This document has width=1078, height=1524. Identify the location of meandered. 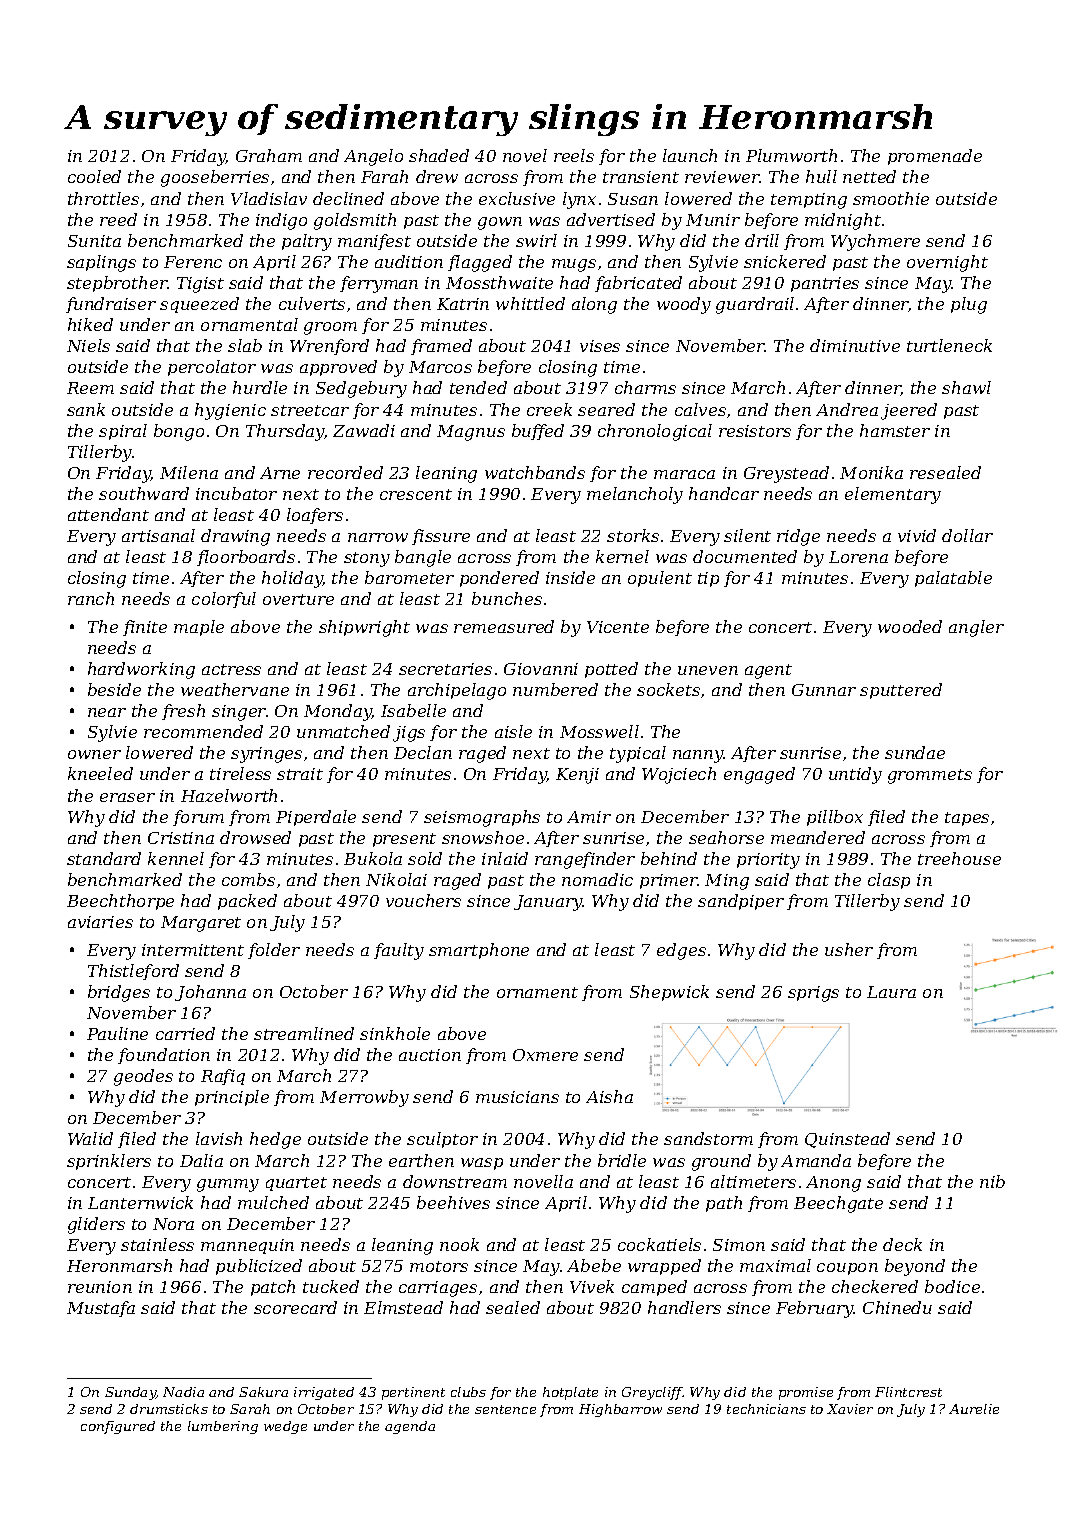
(818, 837).
